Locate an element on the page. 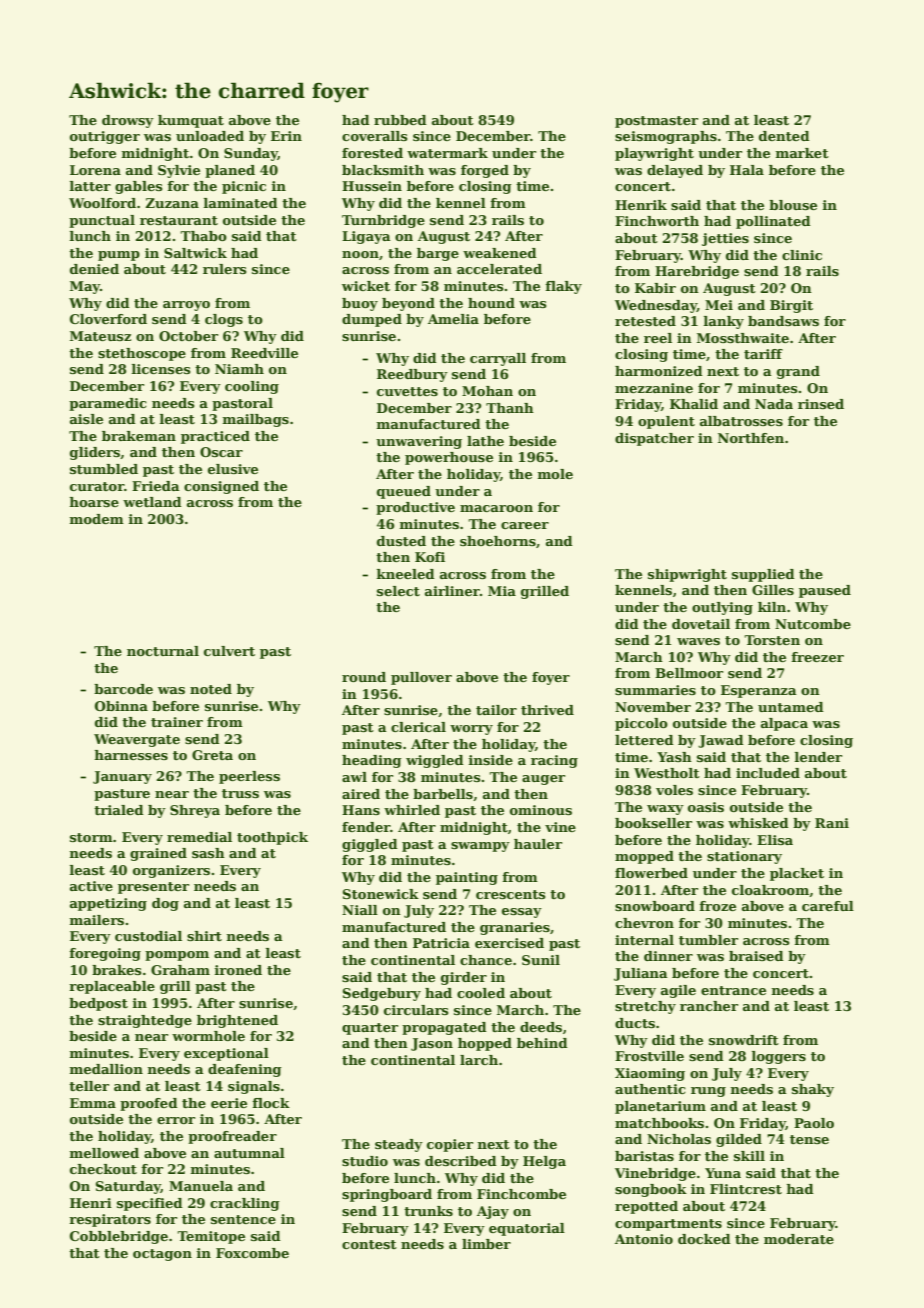 This image has height=1308, width=924. forged is located at coordinates (485, 171).
